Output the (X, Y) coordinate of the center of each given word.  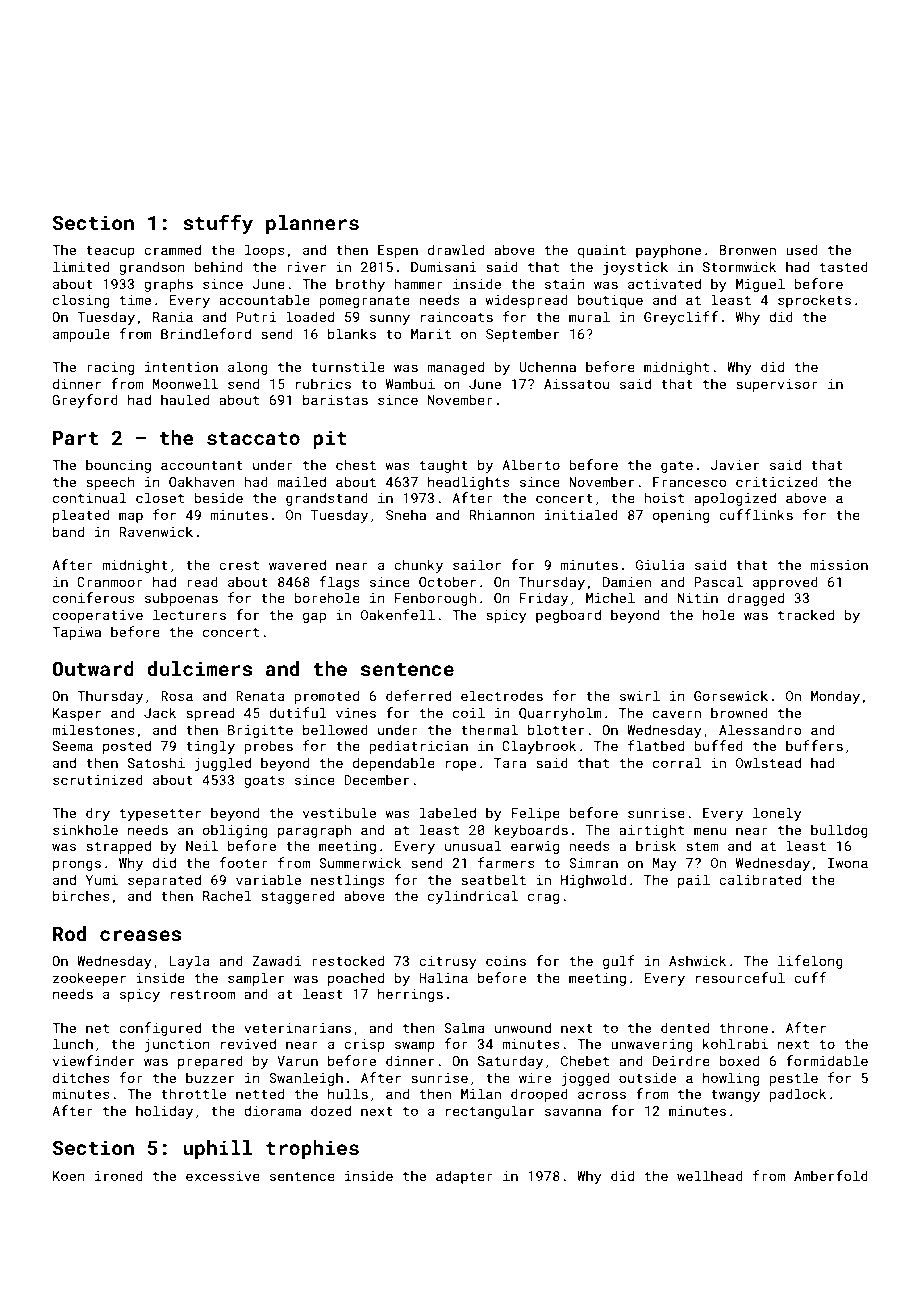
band (68, 531)
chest (356, 464)
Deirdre (681, 1060)
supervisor (777, 385)
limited (81, 266)
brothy (360, 285)
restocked (348, 960)
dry (98, 814)
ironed (119, 1175)
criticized (777, 481)
